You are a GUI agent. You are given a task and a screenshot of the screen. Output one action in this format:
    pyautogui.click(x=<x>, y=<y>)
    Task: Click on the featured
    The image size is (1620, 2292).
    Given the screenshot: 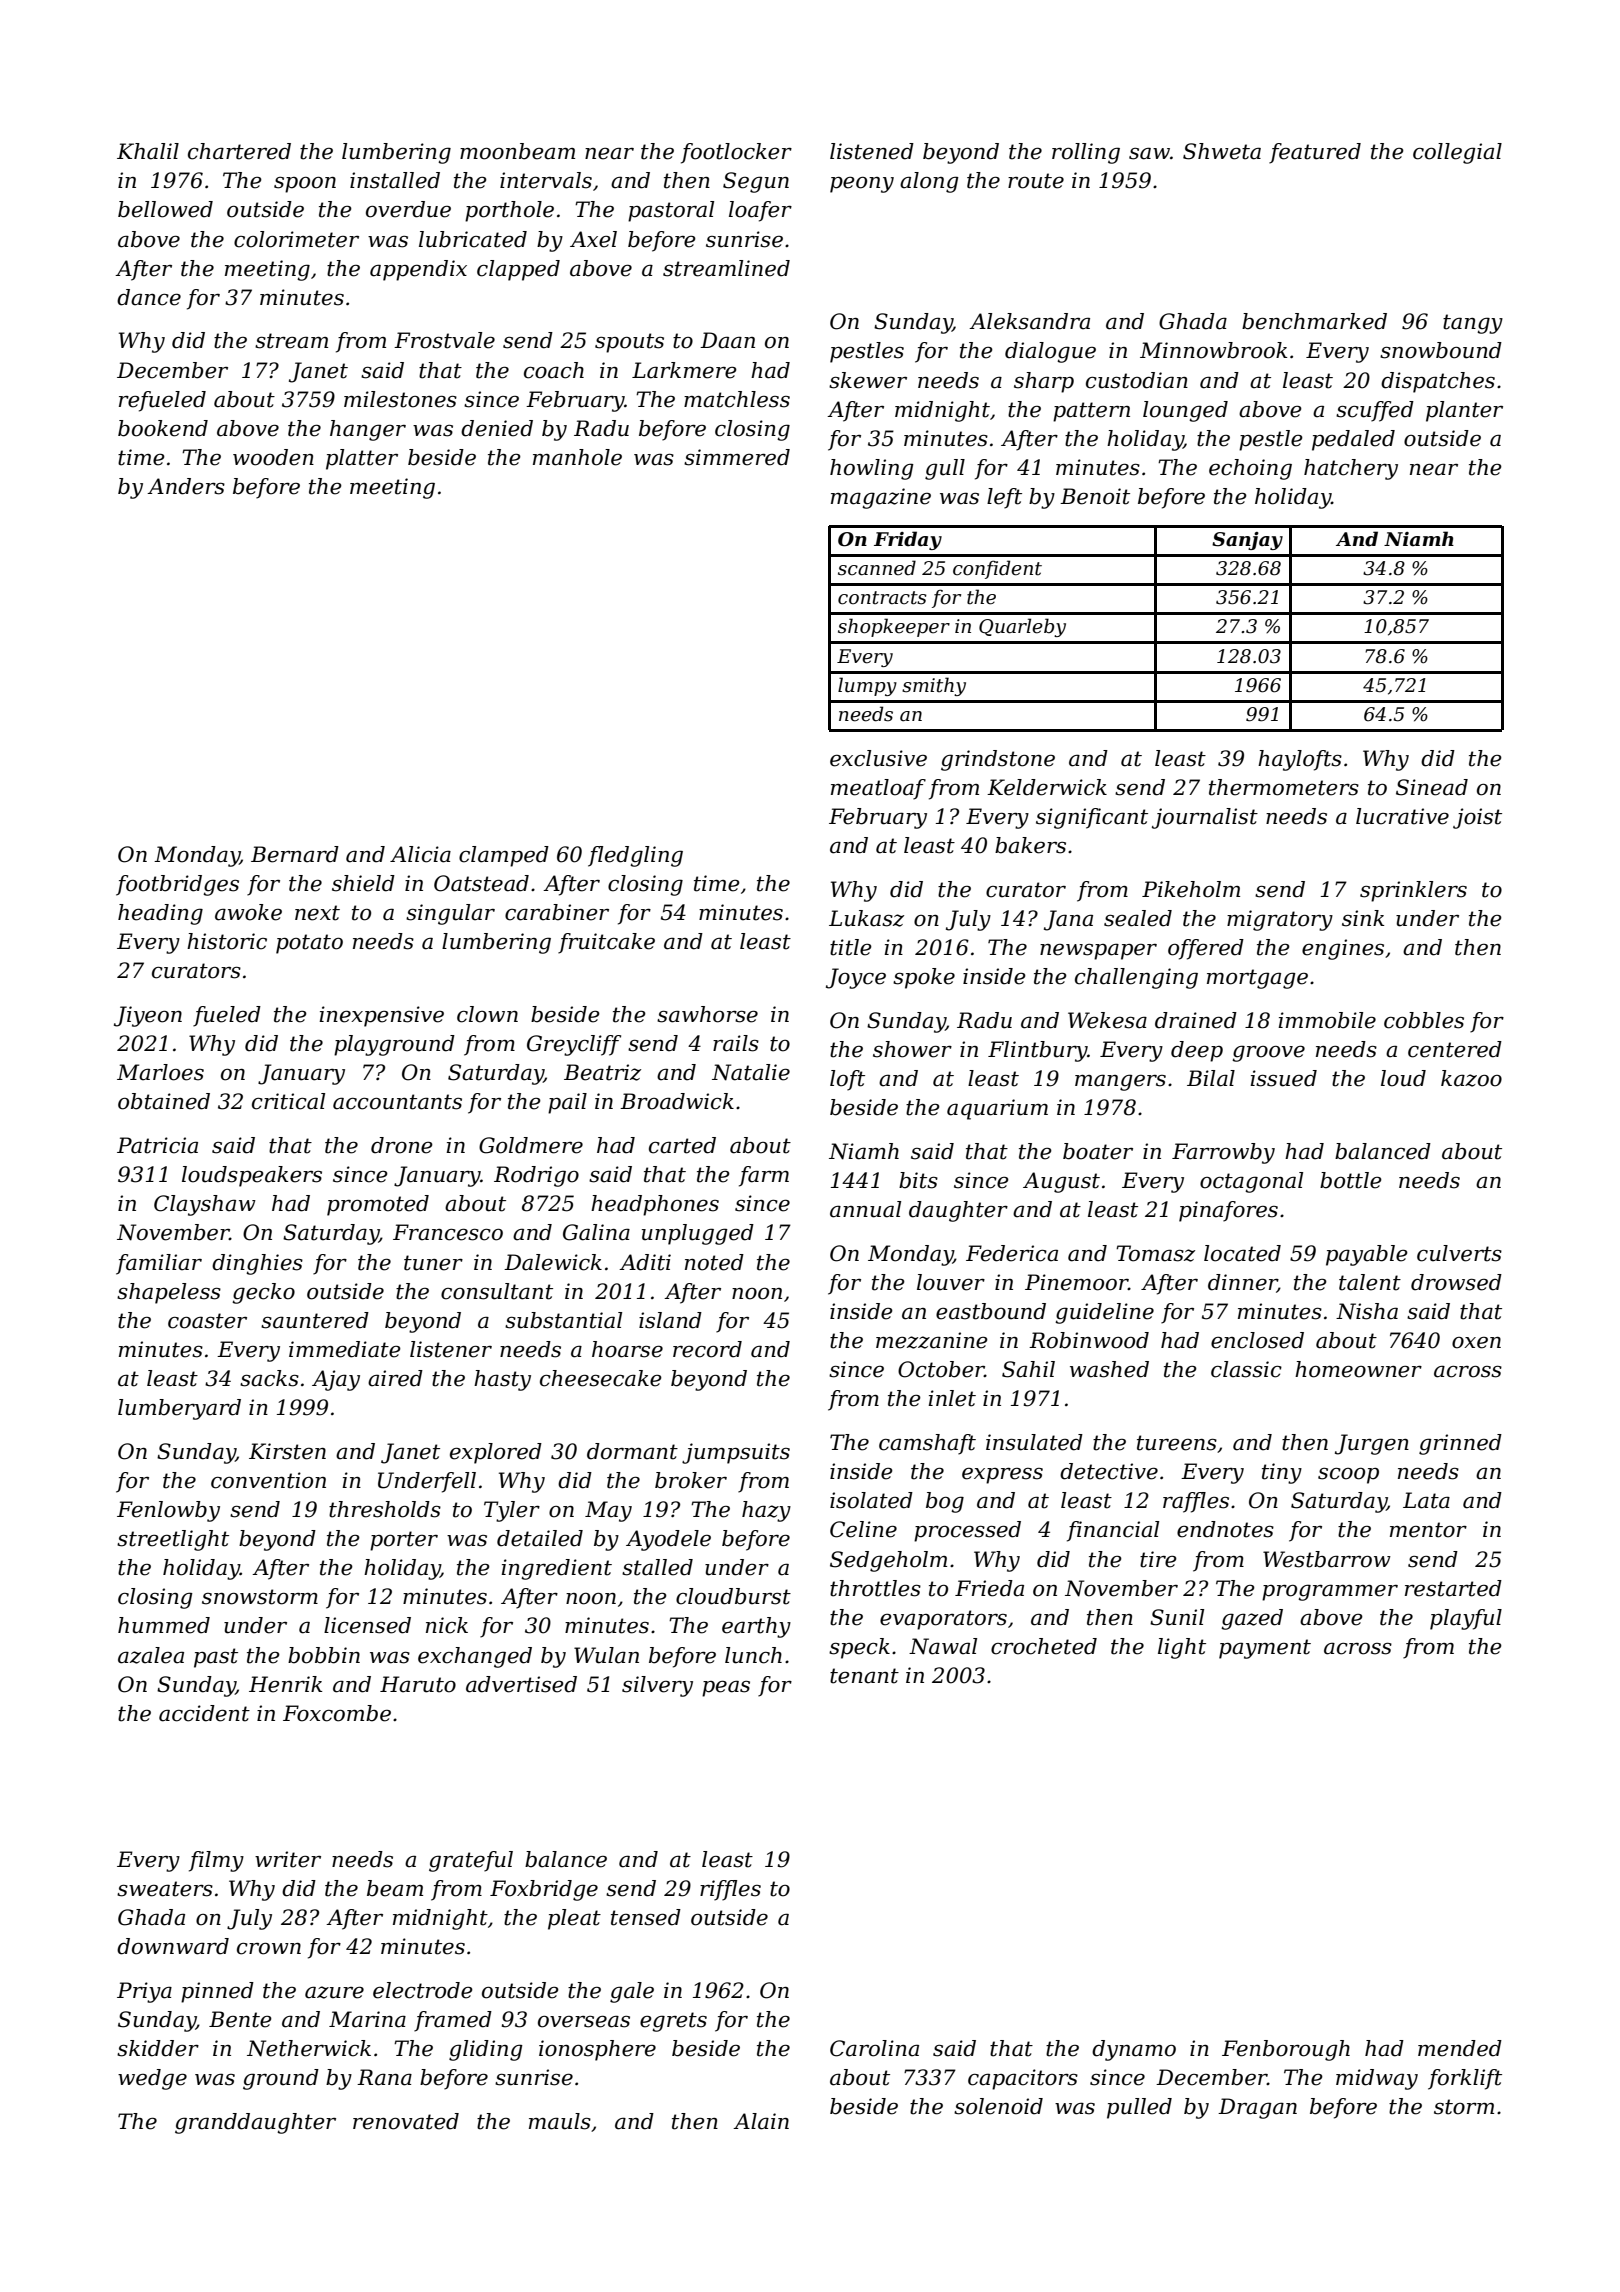 What is the action you would take?
    pyautogui.click(x=1315, y=153)
